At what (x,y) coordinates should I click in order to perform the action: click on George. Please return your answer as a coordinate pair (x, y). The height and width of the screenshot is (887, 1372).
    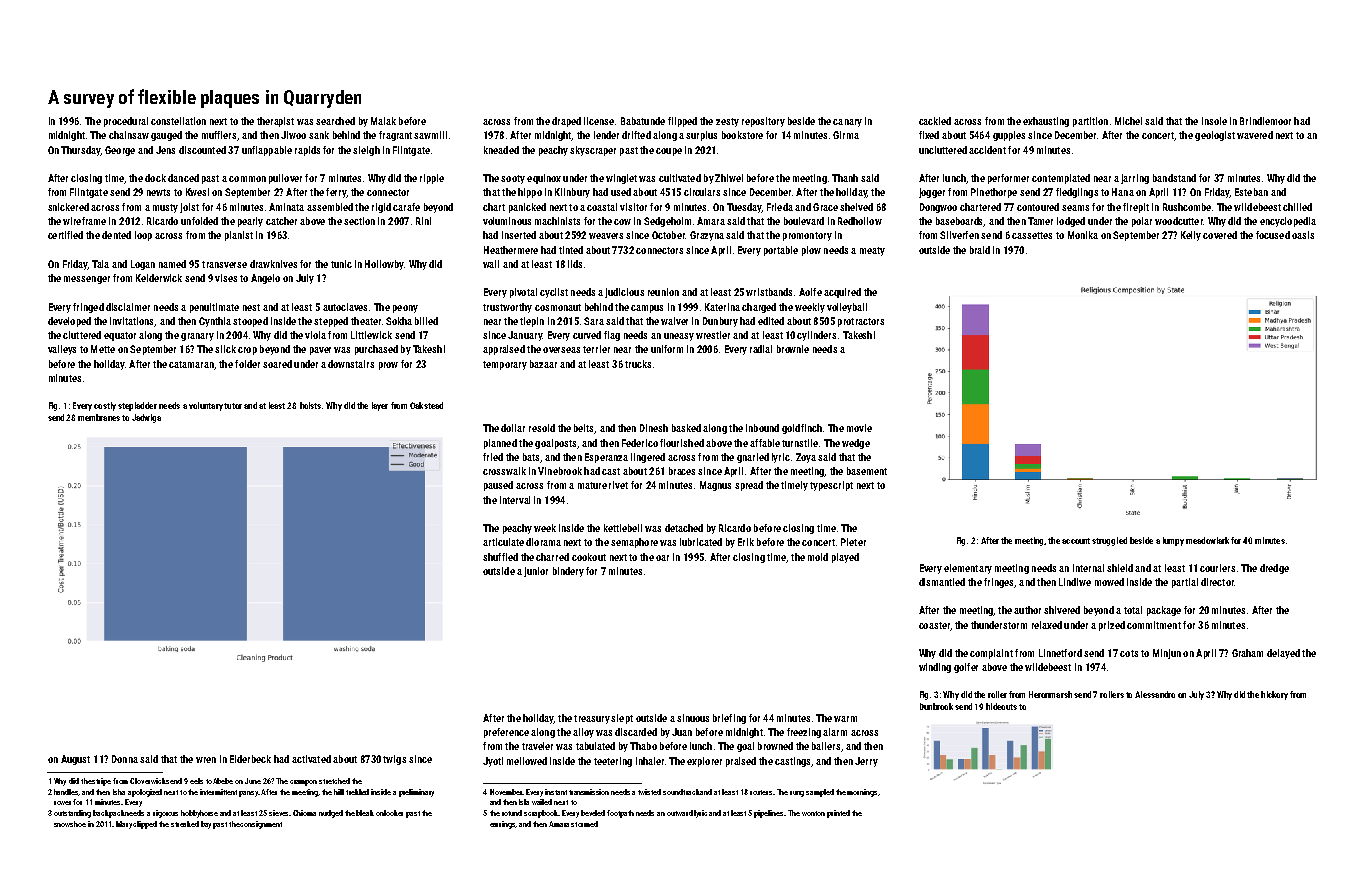
    Looking at the image, I should click on (120, 151).
